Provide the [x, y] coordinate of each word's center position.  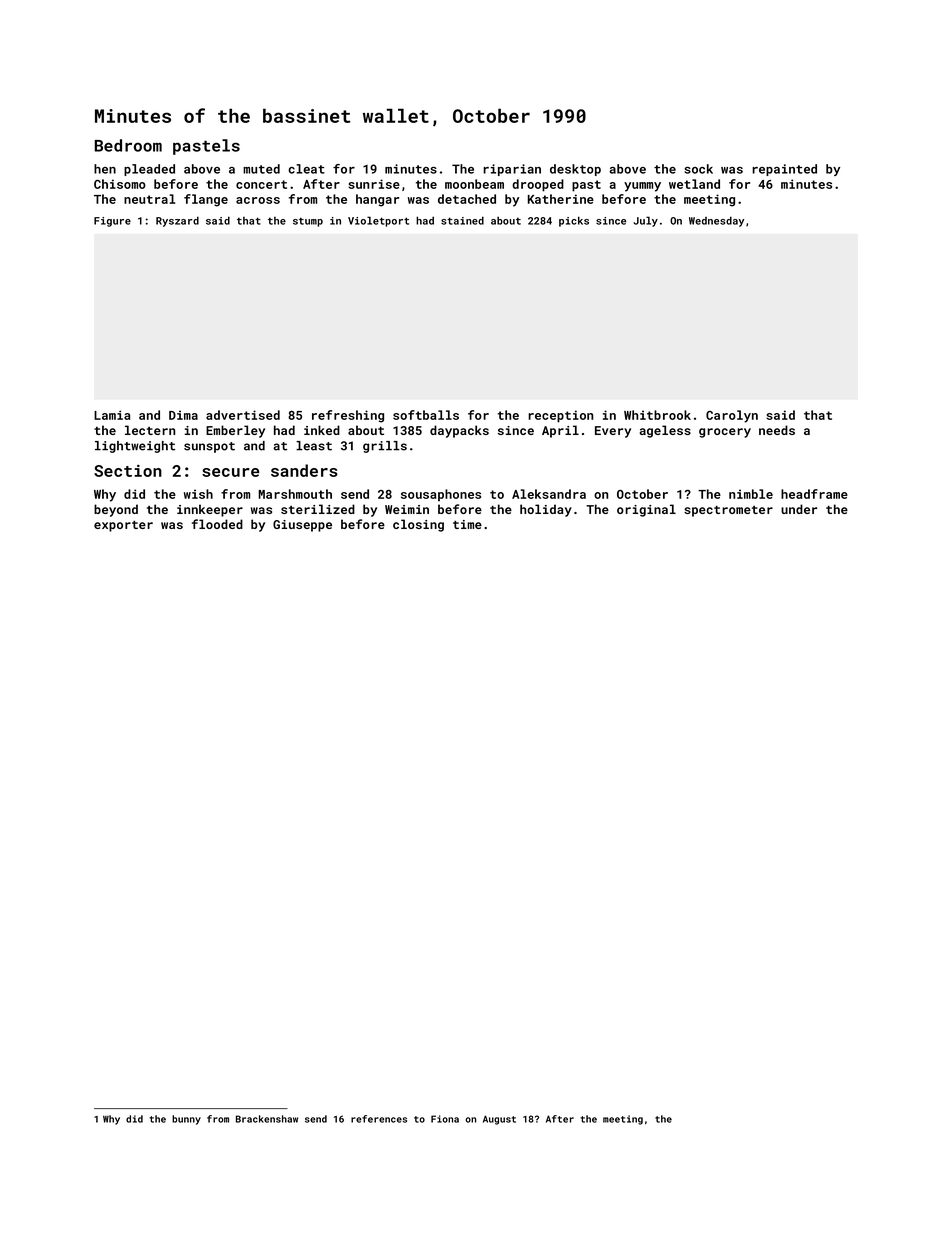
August [499, 1120]
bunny [186, 1120]
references [379, 1119]
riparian [512, 170]
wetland [694, 184]
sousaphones [441, 495]
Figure [112, 222]
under [799, 509]
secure [230, 472]
